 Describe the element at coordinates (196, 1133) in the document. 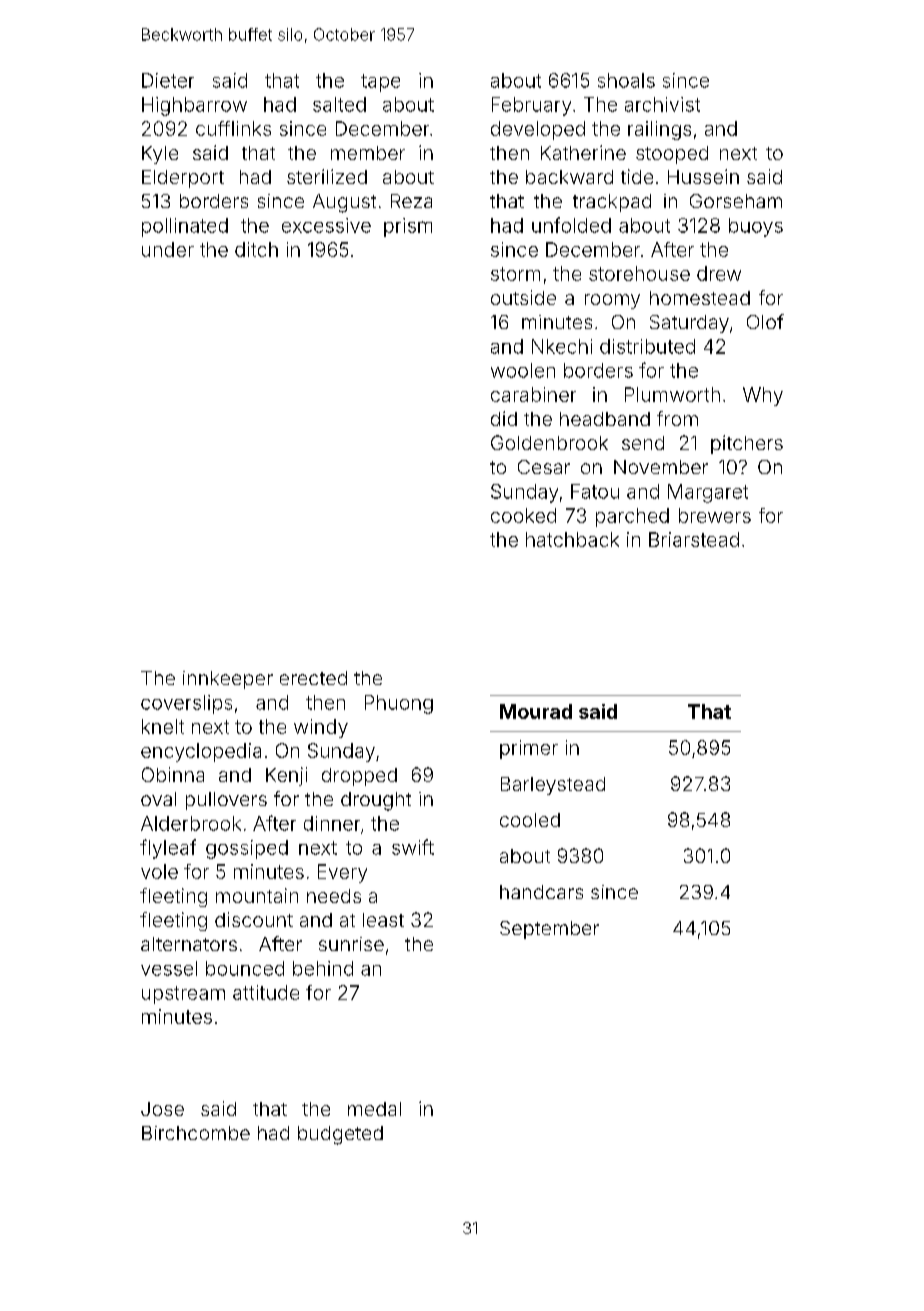

I see `Birchcombe` at that location.
